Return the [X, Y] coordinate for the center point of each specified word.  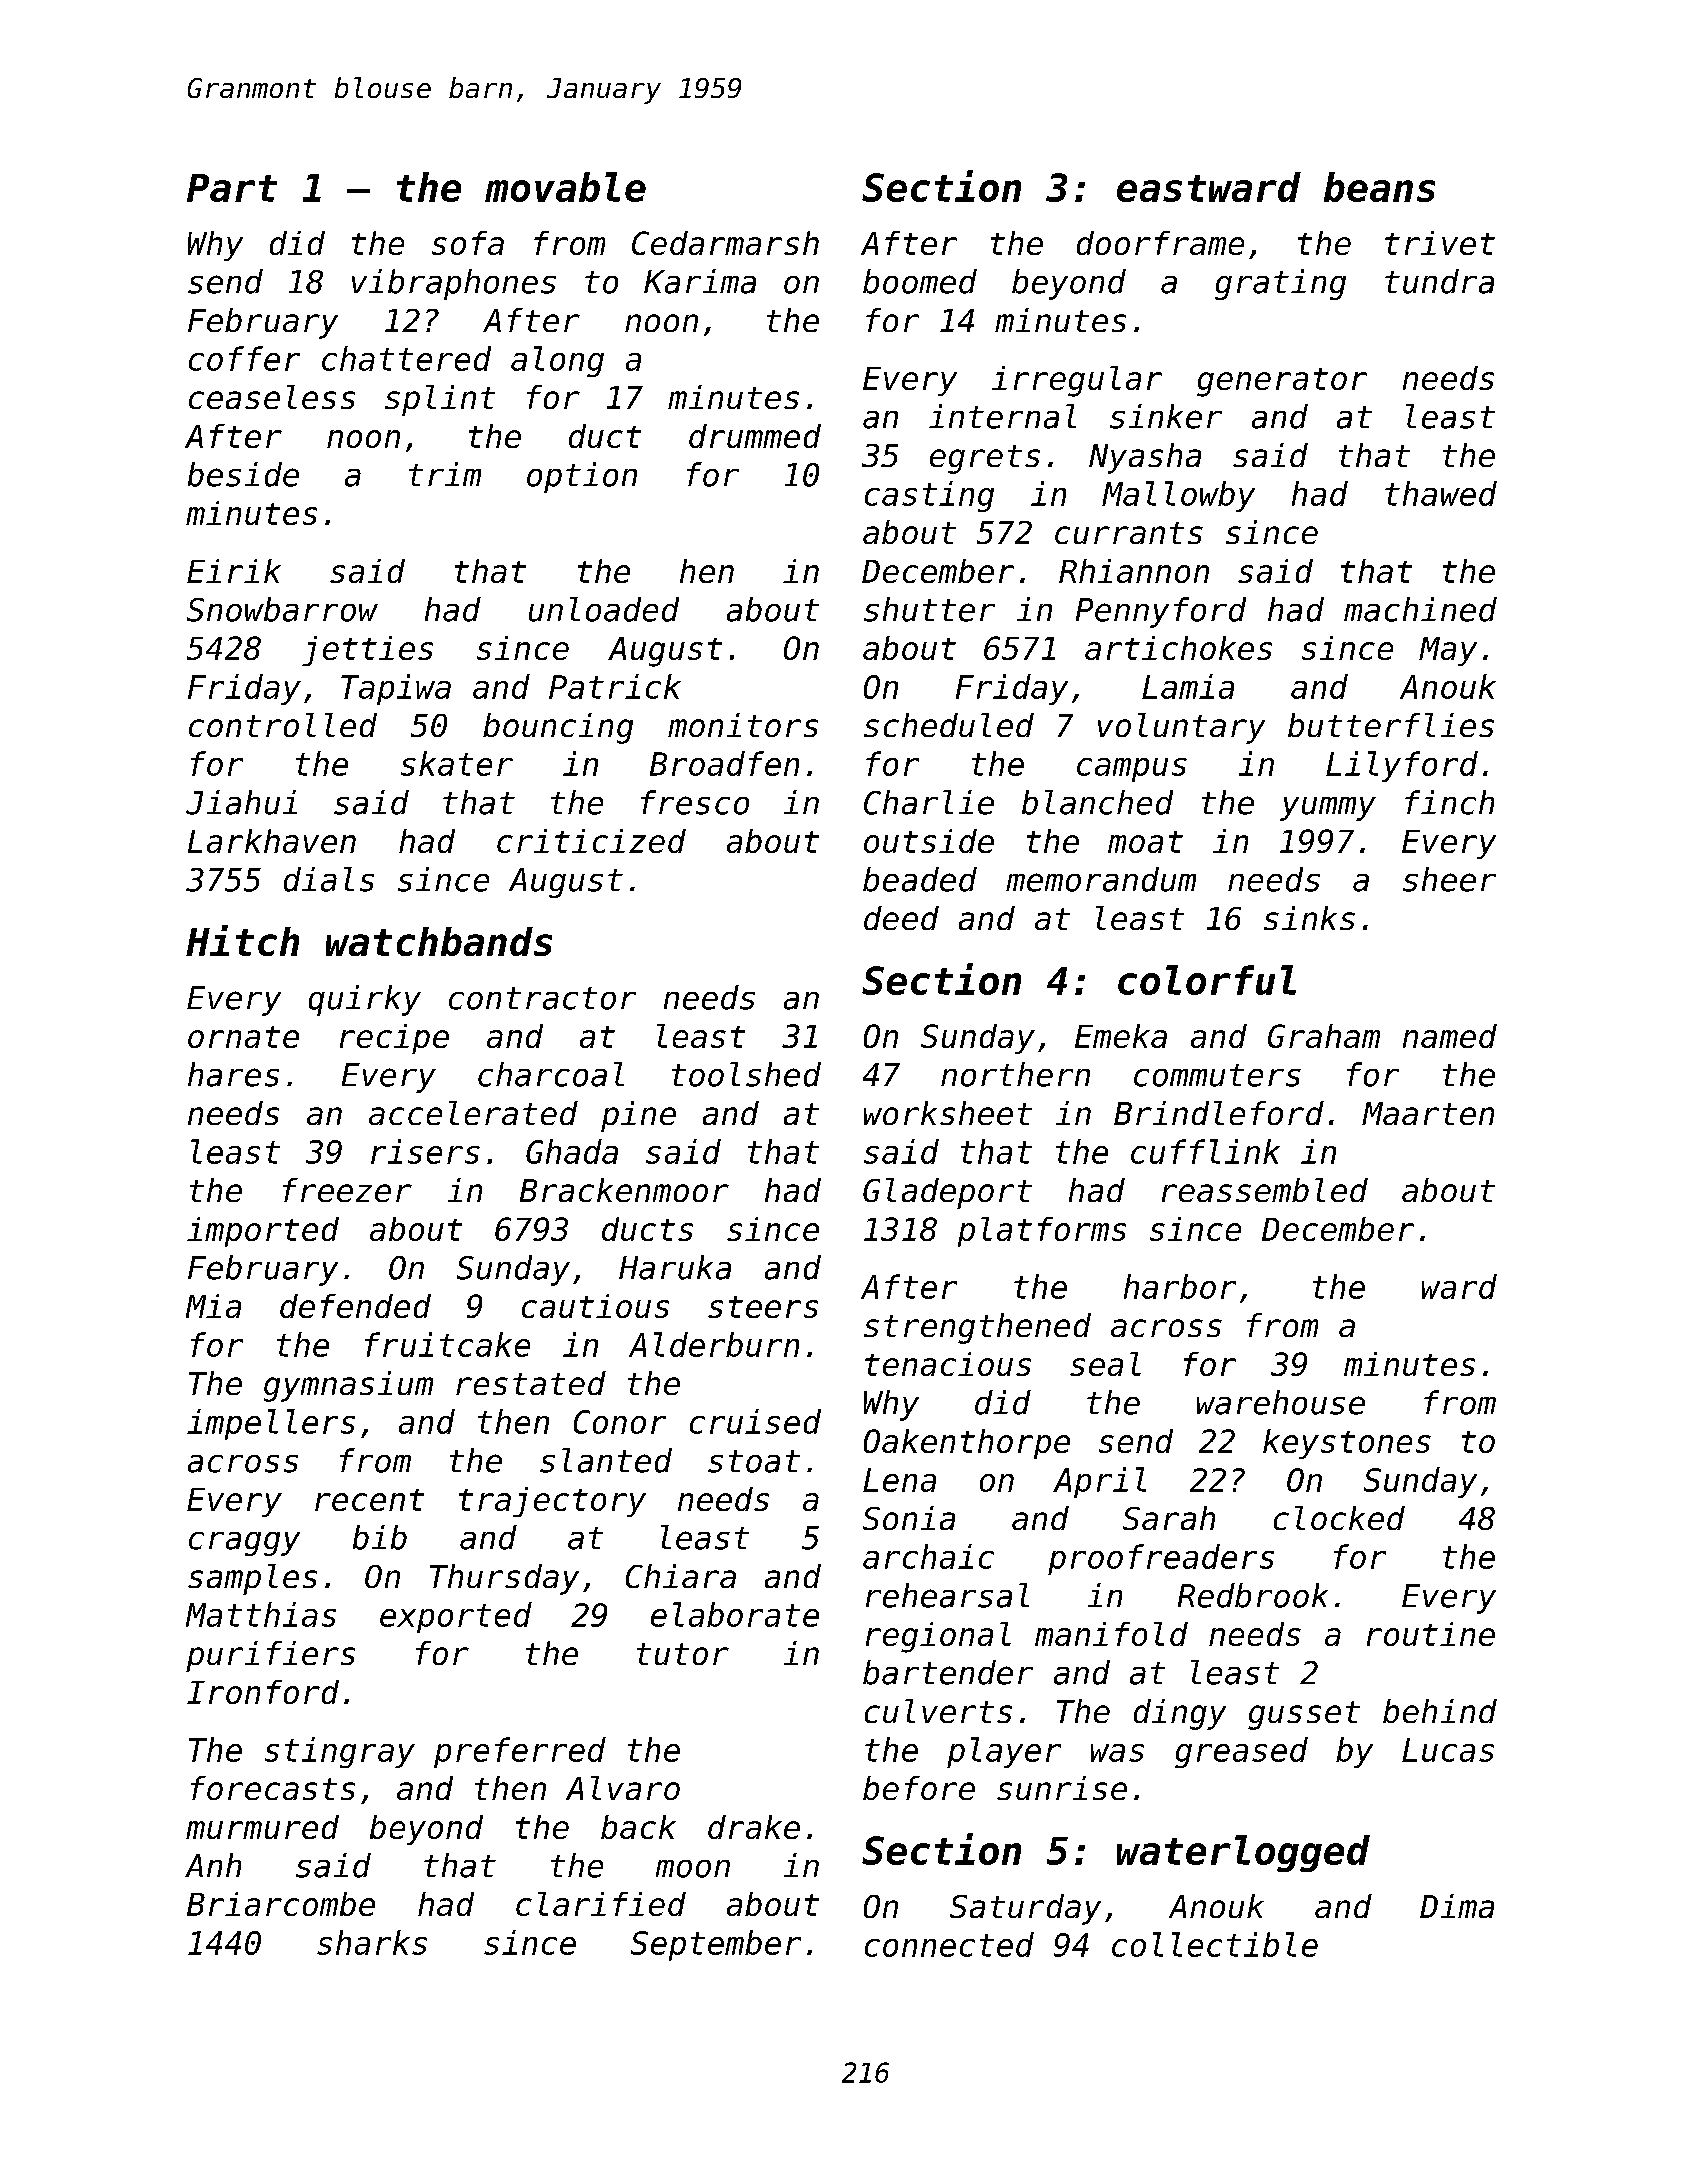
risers [425, 1151]
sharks [372, 1942]
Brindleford [1219, 1113]
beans [1379, 187]
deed [901, 918]
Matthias [261, 1614]
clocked [1339, 1518]
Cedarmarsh [725, 243]
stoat [754, 1461]
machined [1420, 609]
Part [232, 188]
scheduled [949, 725]
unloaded [604, 609]
